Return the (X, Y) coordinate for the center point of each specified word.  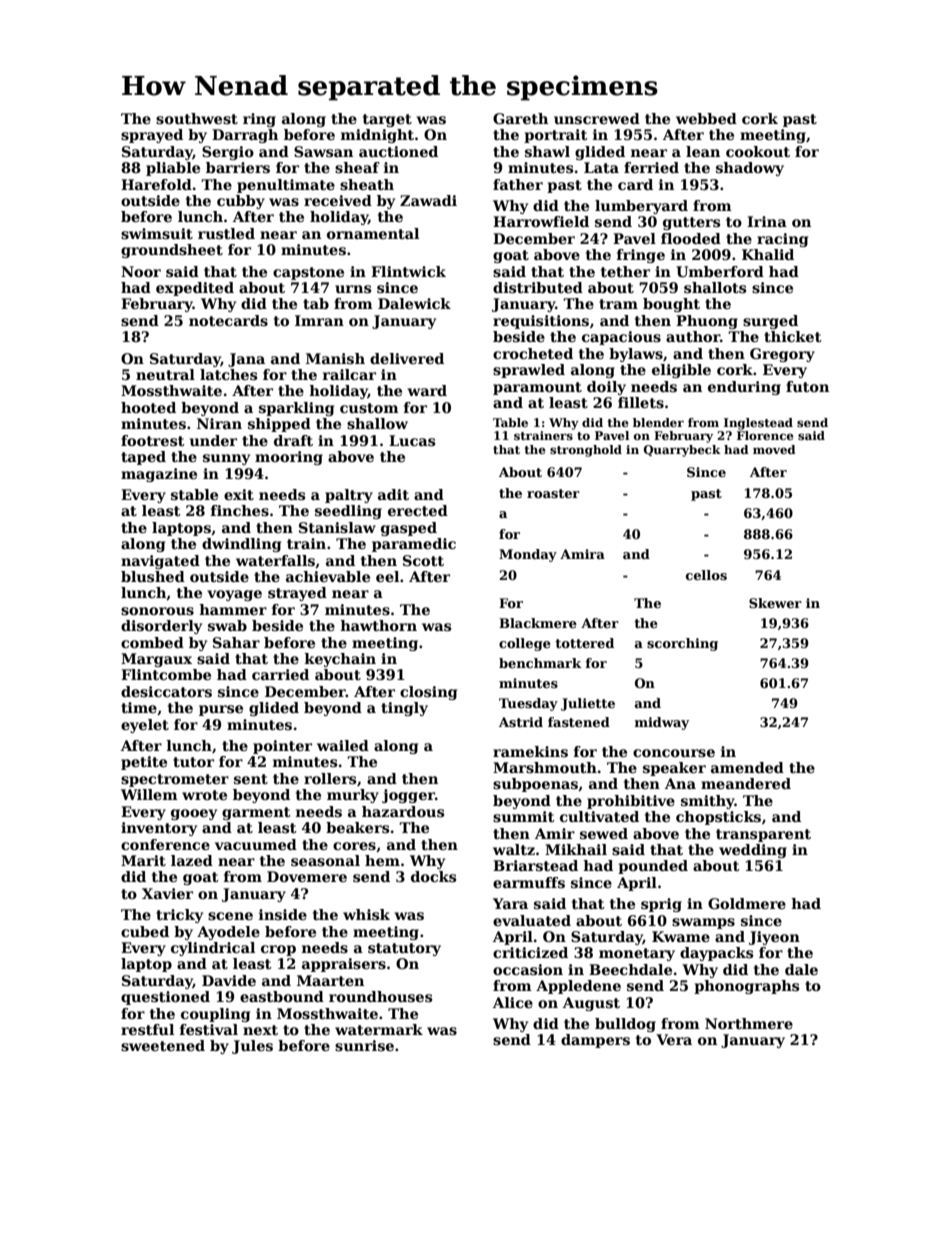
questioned (165, 998)
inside (283, 914)
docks (433, 876)
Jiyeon (774, 938)
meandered (746, 783)
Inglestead (758, 424)
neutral (165, 374)
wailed (343, 745)
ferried (651, 167)
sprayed (152, 136)
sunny (226, 459)
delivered (407, 358)
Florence (765, 435)
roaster (553, 493)
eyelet (145, 726)
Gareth (520, 118)
